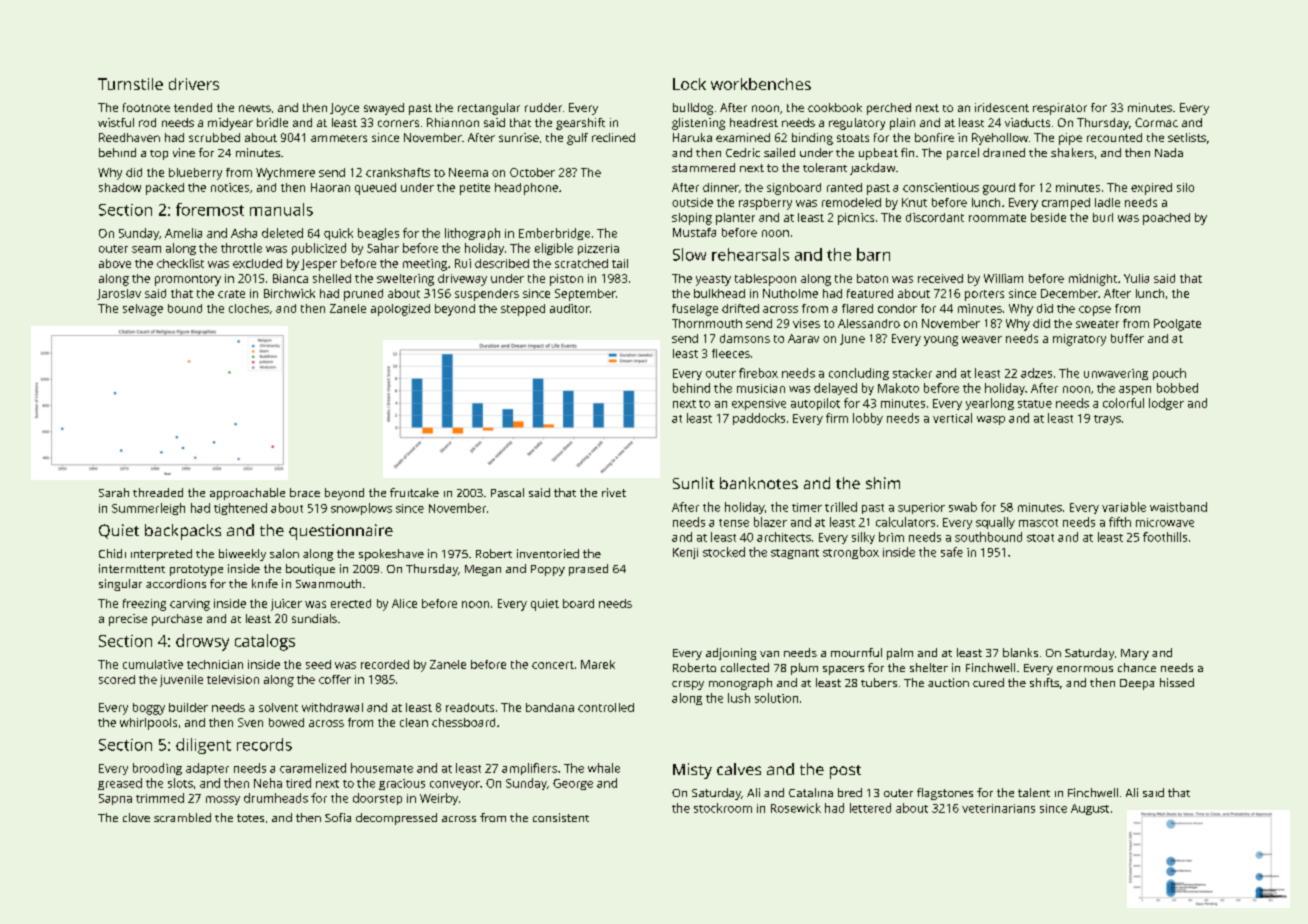 Image resolution: width=1308 pixels, height=924 pixels. Describe the element at coordinates (723, 808) in the screenshot. I see `stockroom` at that location.
